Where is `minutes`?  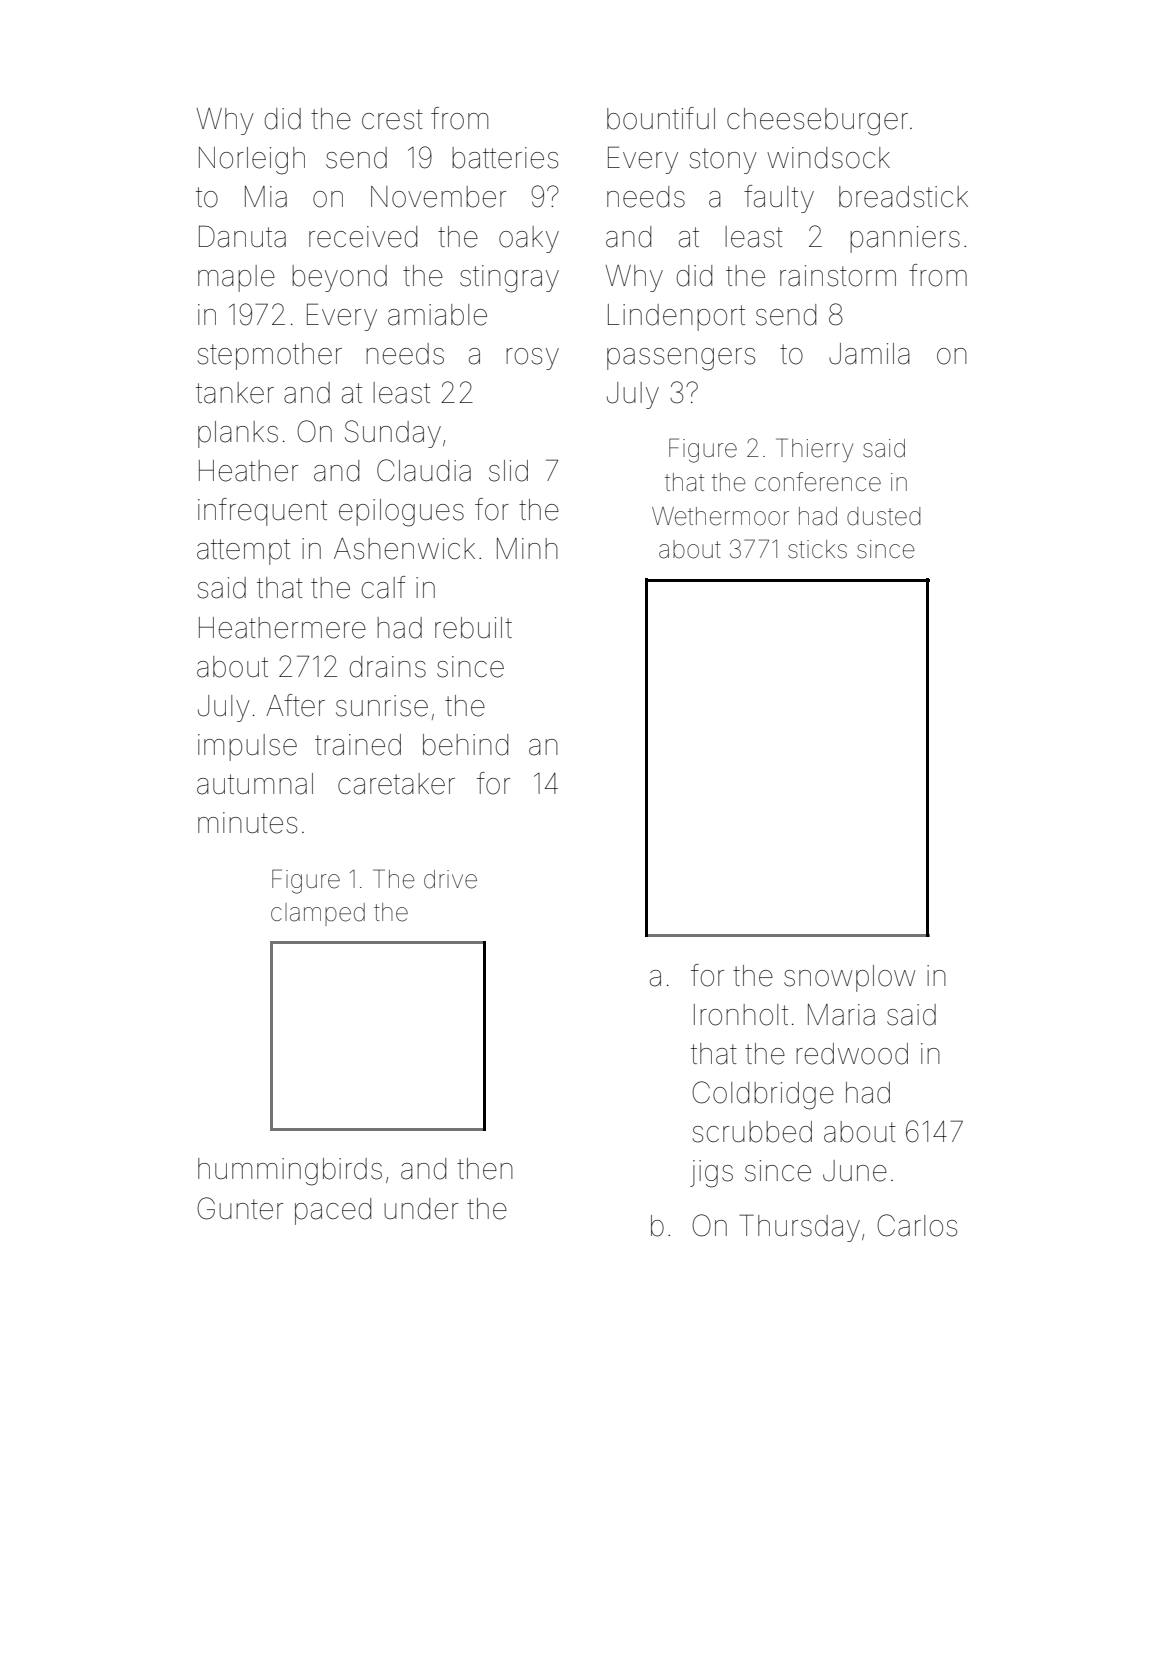
minutes is located at coordinates (247, 823).
